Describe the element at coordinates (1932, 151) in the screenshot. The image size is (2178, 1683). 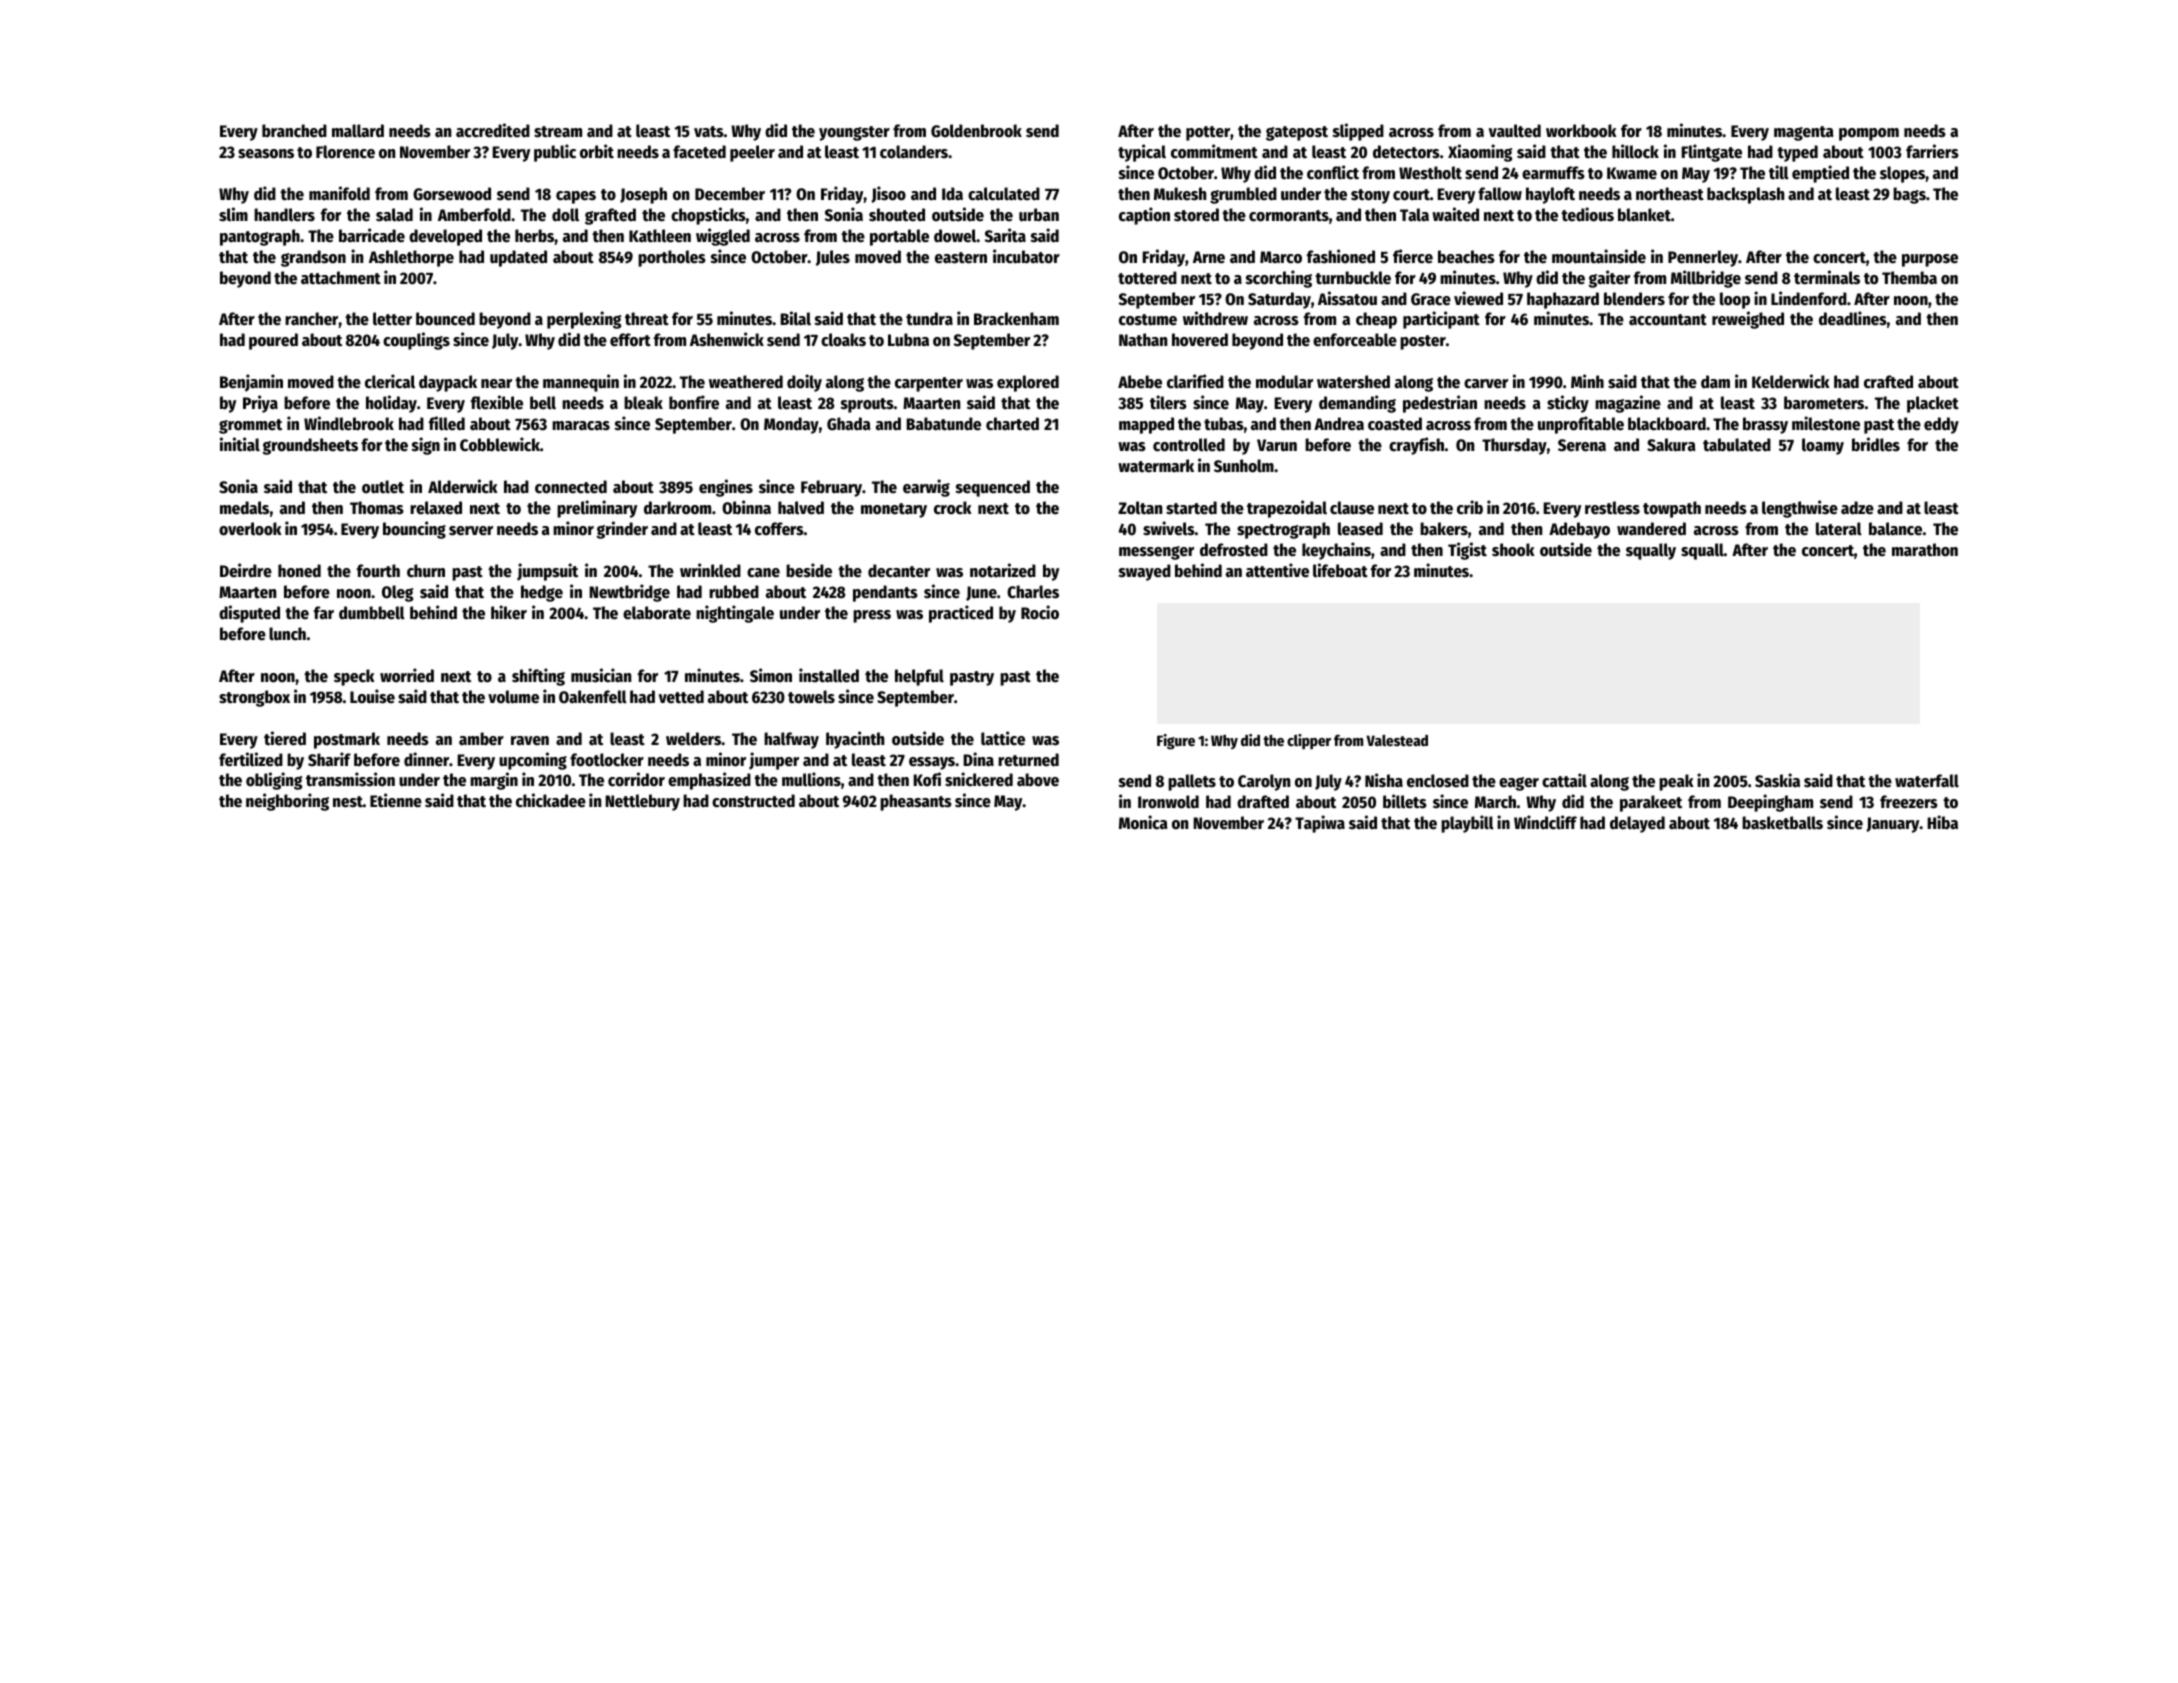
I see `farriers` at that location.
